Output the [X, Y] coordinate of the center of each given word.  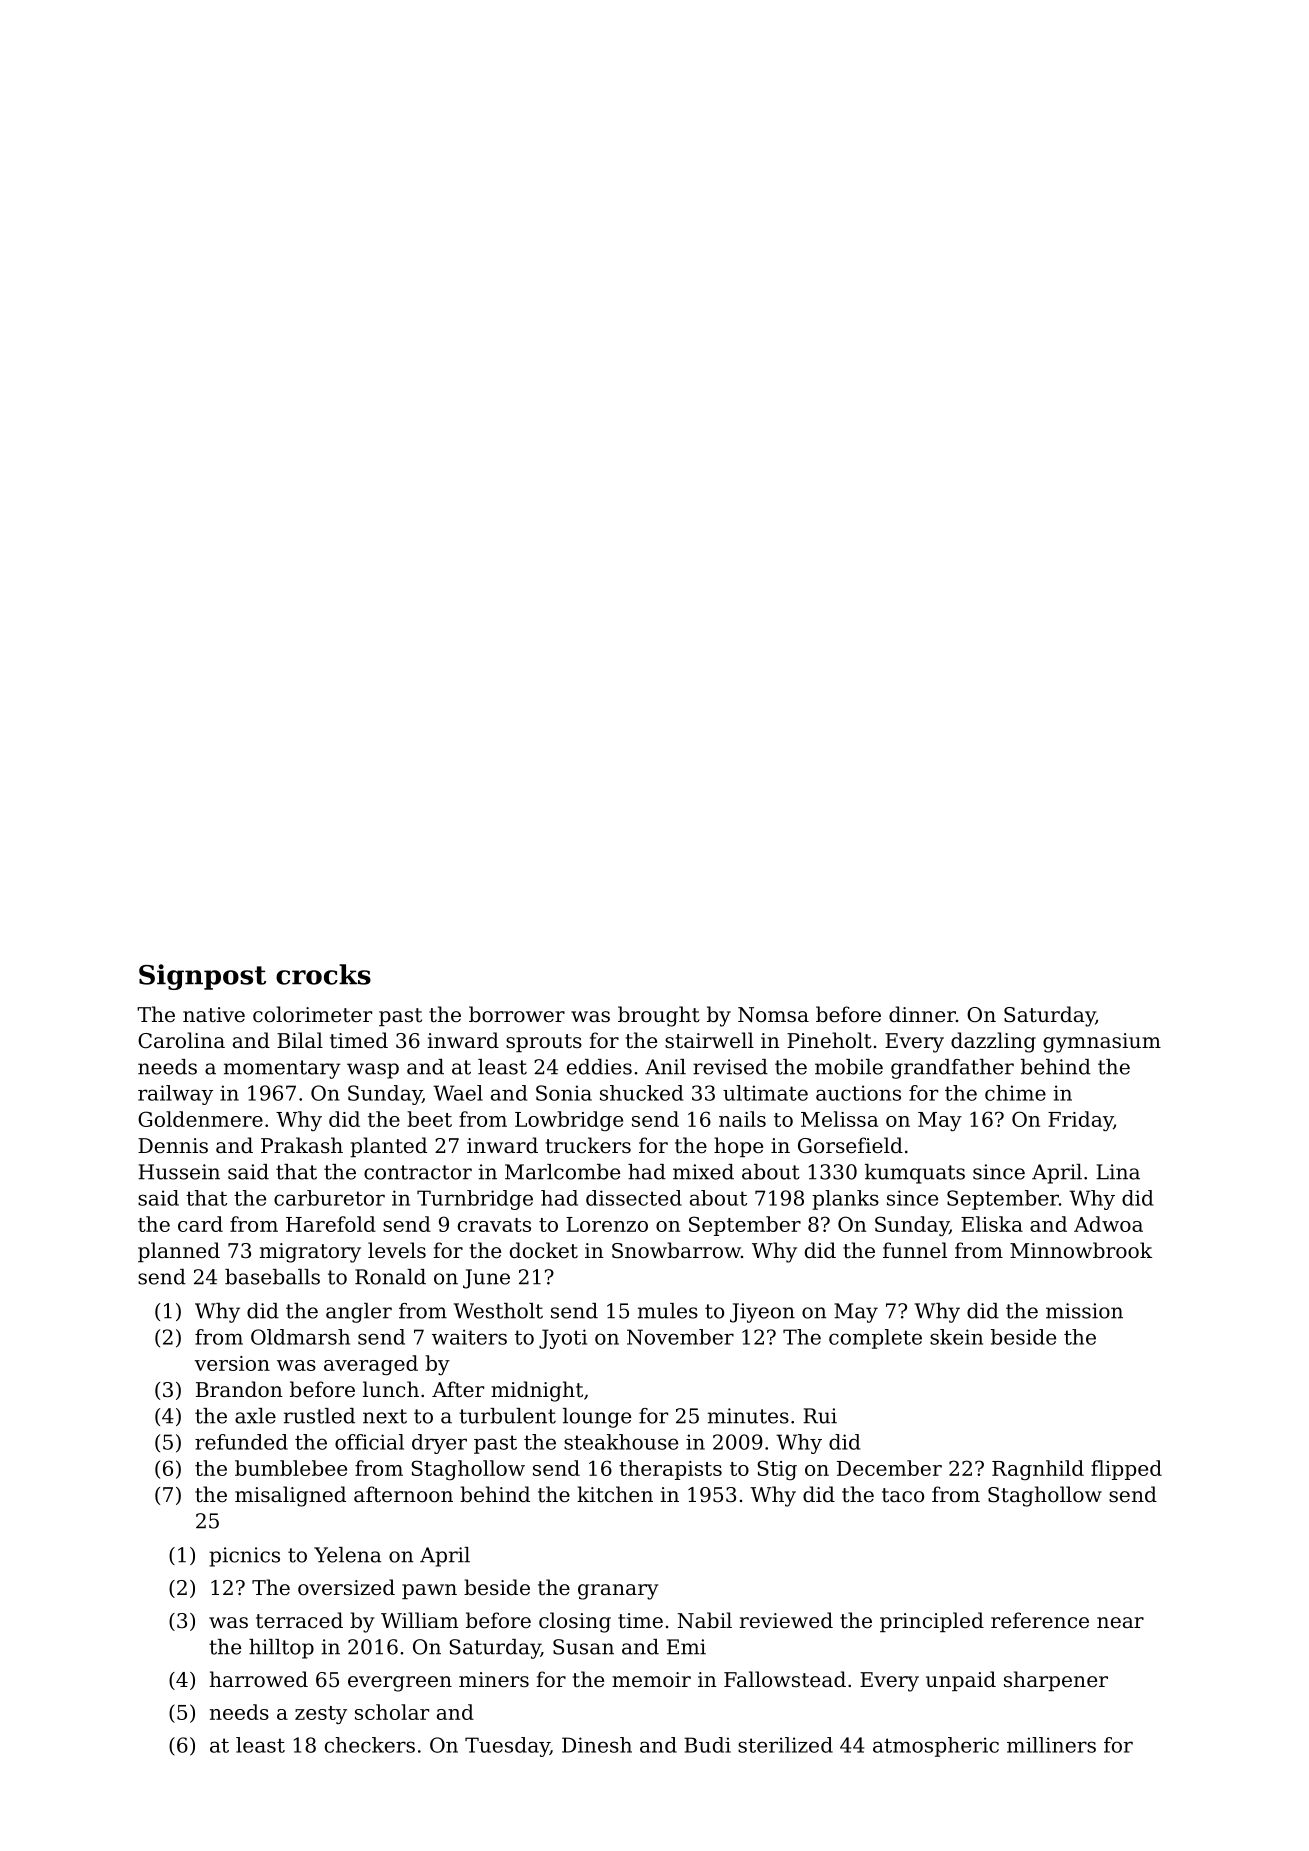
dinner [922, 1014]
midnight [537, 1391]
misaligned [290, 1496]
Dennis [173, 1146]
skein [956, 1337]
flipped [1126, 1470]
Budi [707, 1745]
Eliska [992, 1224]
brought [659, 1016]
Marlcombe [562, 1172]
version [232, 1363]
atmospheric [936, 1747]
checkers [370, 1745]
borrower [517, 1014]
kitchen [615, 1494]
